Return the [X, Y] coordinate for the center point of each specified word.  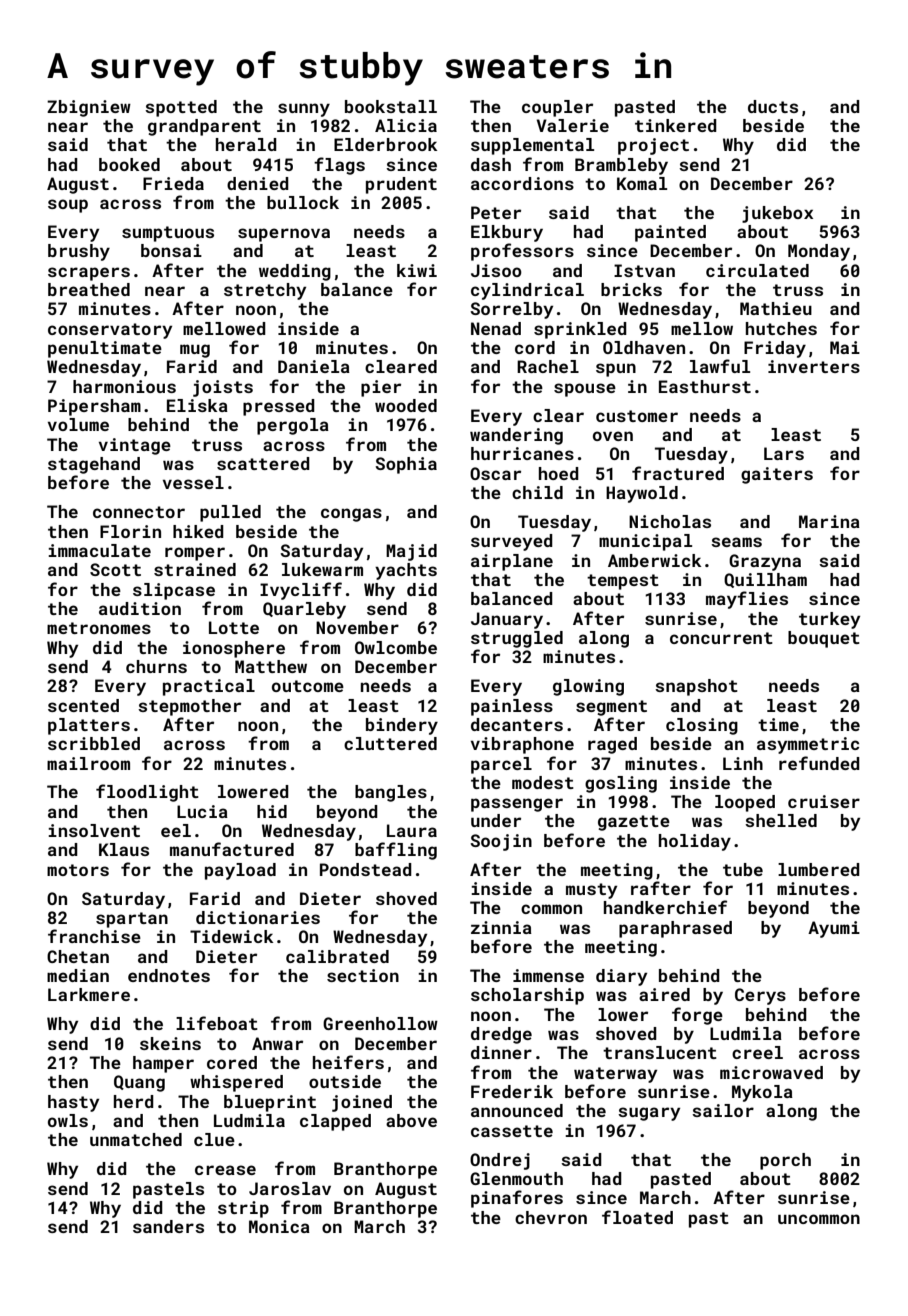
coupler [557, 108]
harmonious [124, 386]
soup [68, 206]
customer [637, 416]
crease [225, 1170]
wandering [516, 436]
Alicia [406, 125]
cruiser [824, 801]
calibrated [337, 956]
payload [240, 871]
